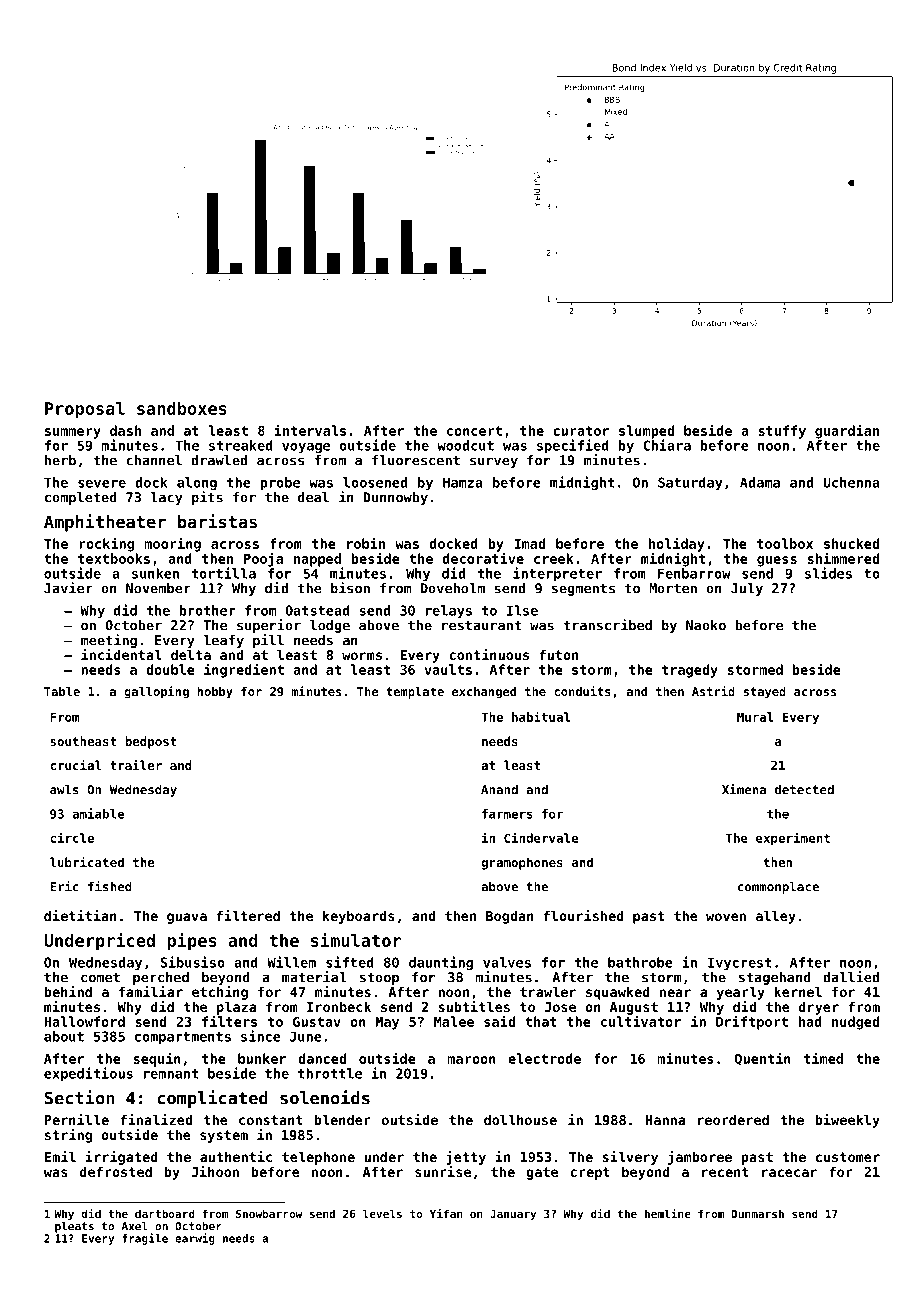 The image size is (924, 1308). Describe the element at coordinates (73, 433) in the document. I see `summery` at that location.
